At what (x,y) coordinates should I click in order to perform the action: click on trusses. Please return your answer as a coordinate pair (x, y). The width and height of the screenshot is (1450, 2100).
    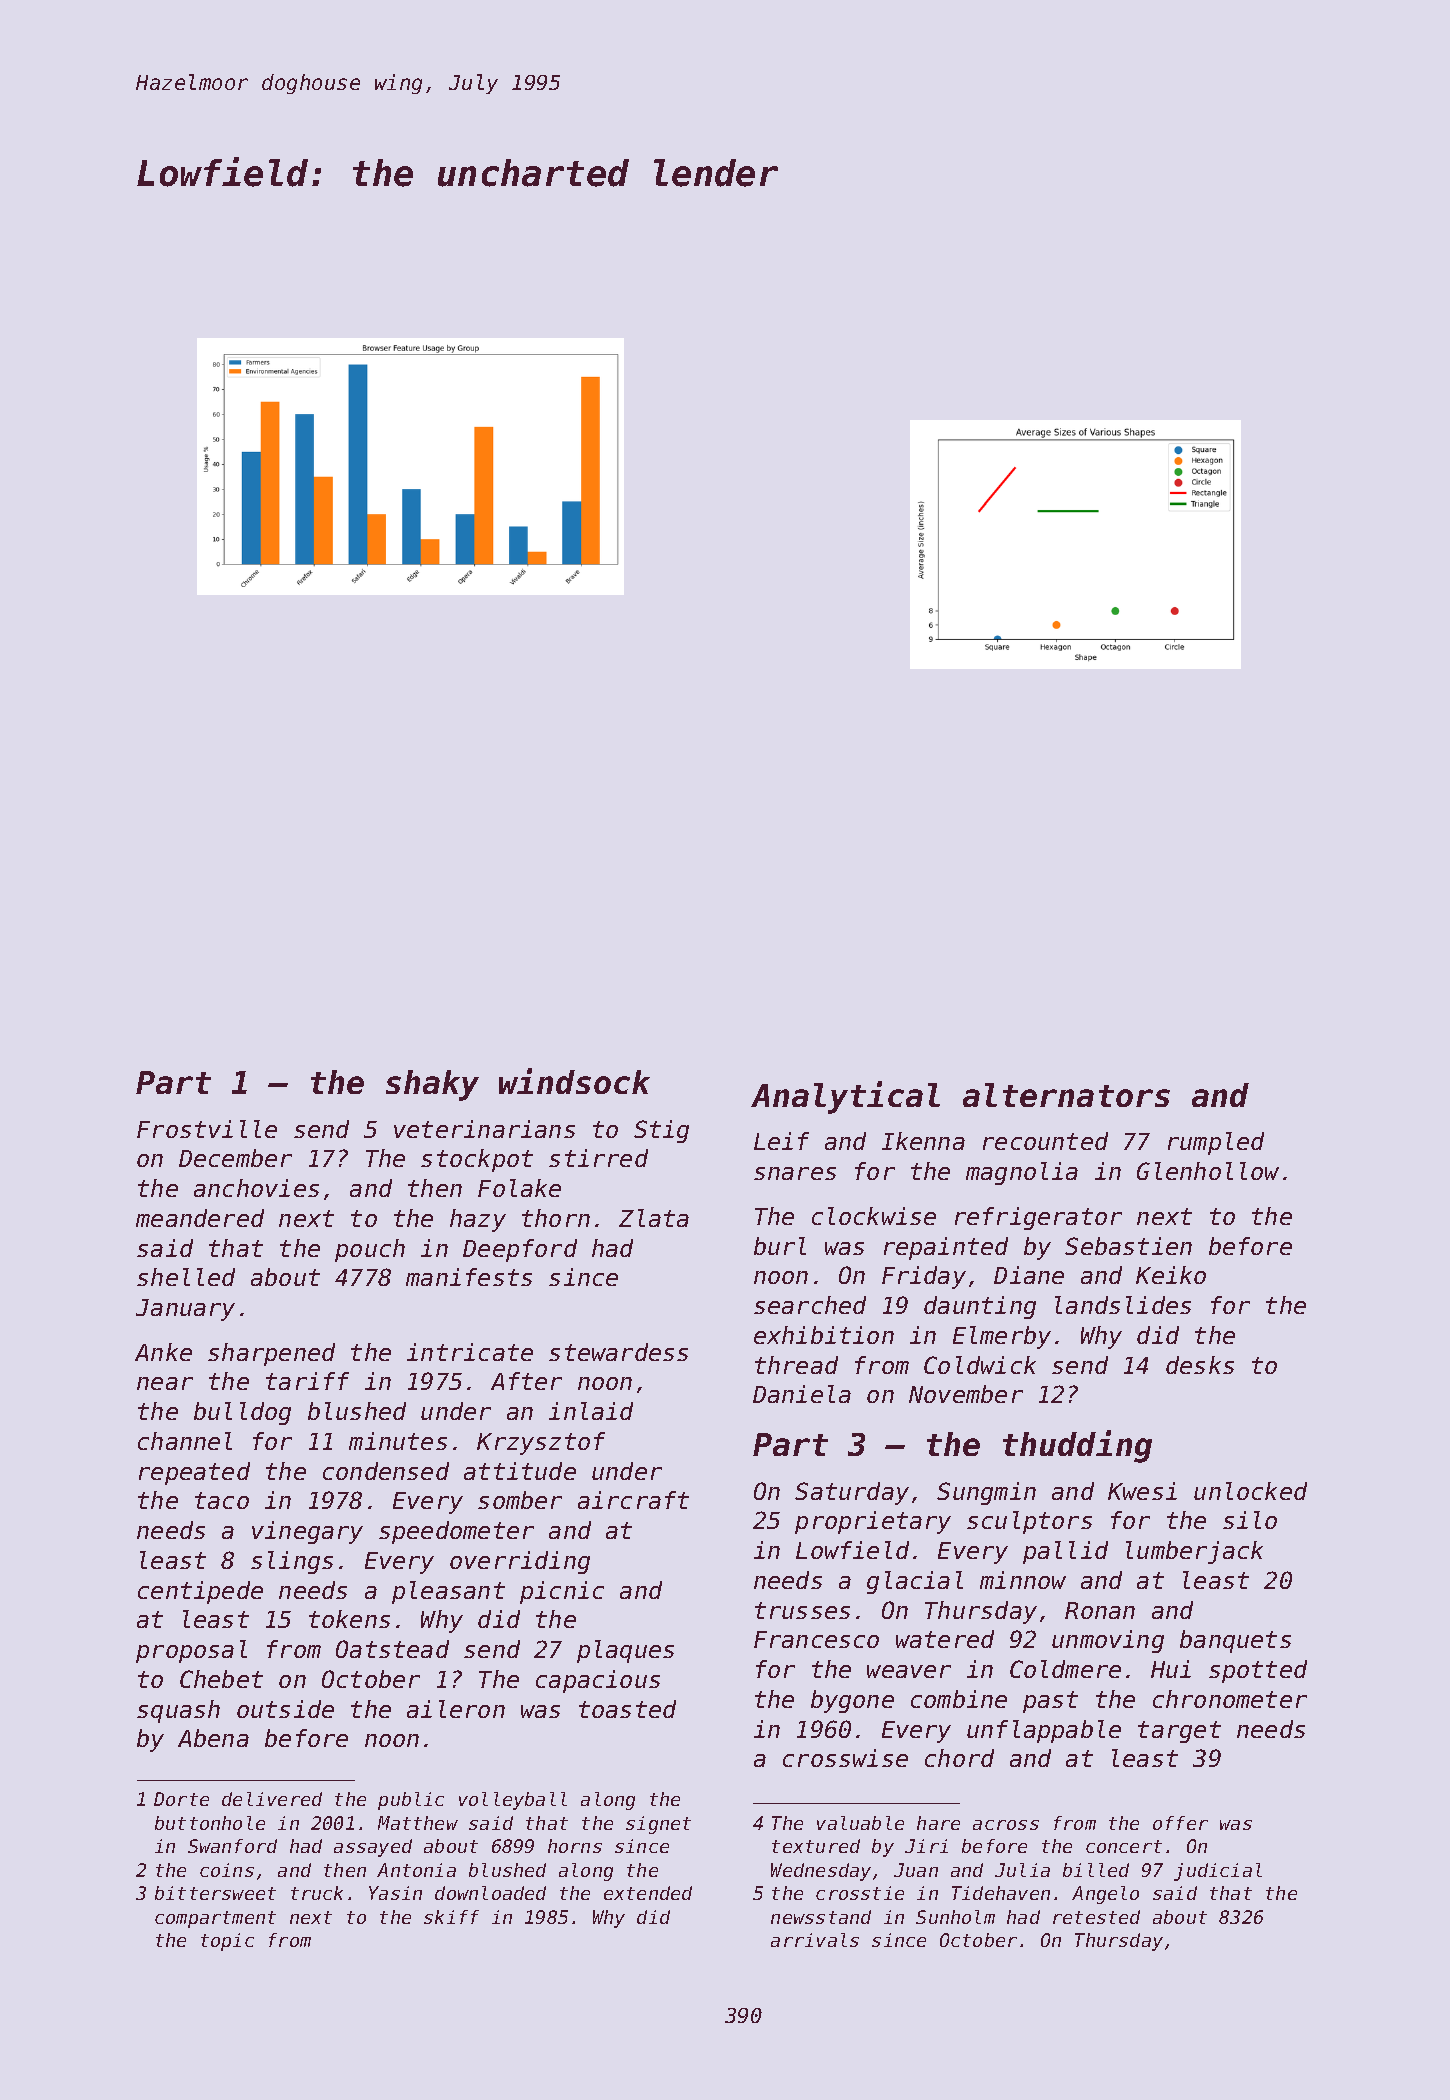
    Looking at the image, I should click on (802, 1610).
